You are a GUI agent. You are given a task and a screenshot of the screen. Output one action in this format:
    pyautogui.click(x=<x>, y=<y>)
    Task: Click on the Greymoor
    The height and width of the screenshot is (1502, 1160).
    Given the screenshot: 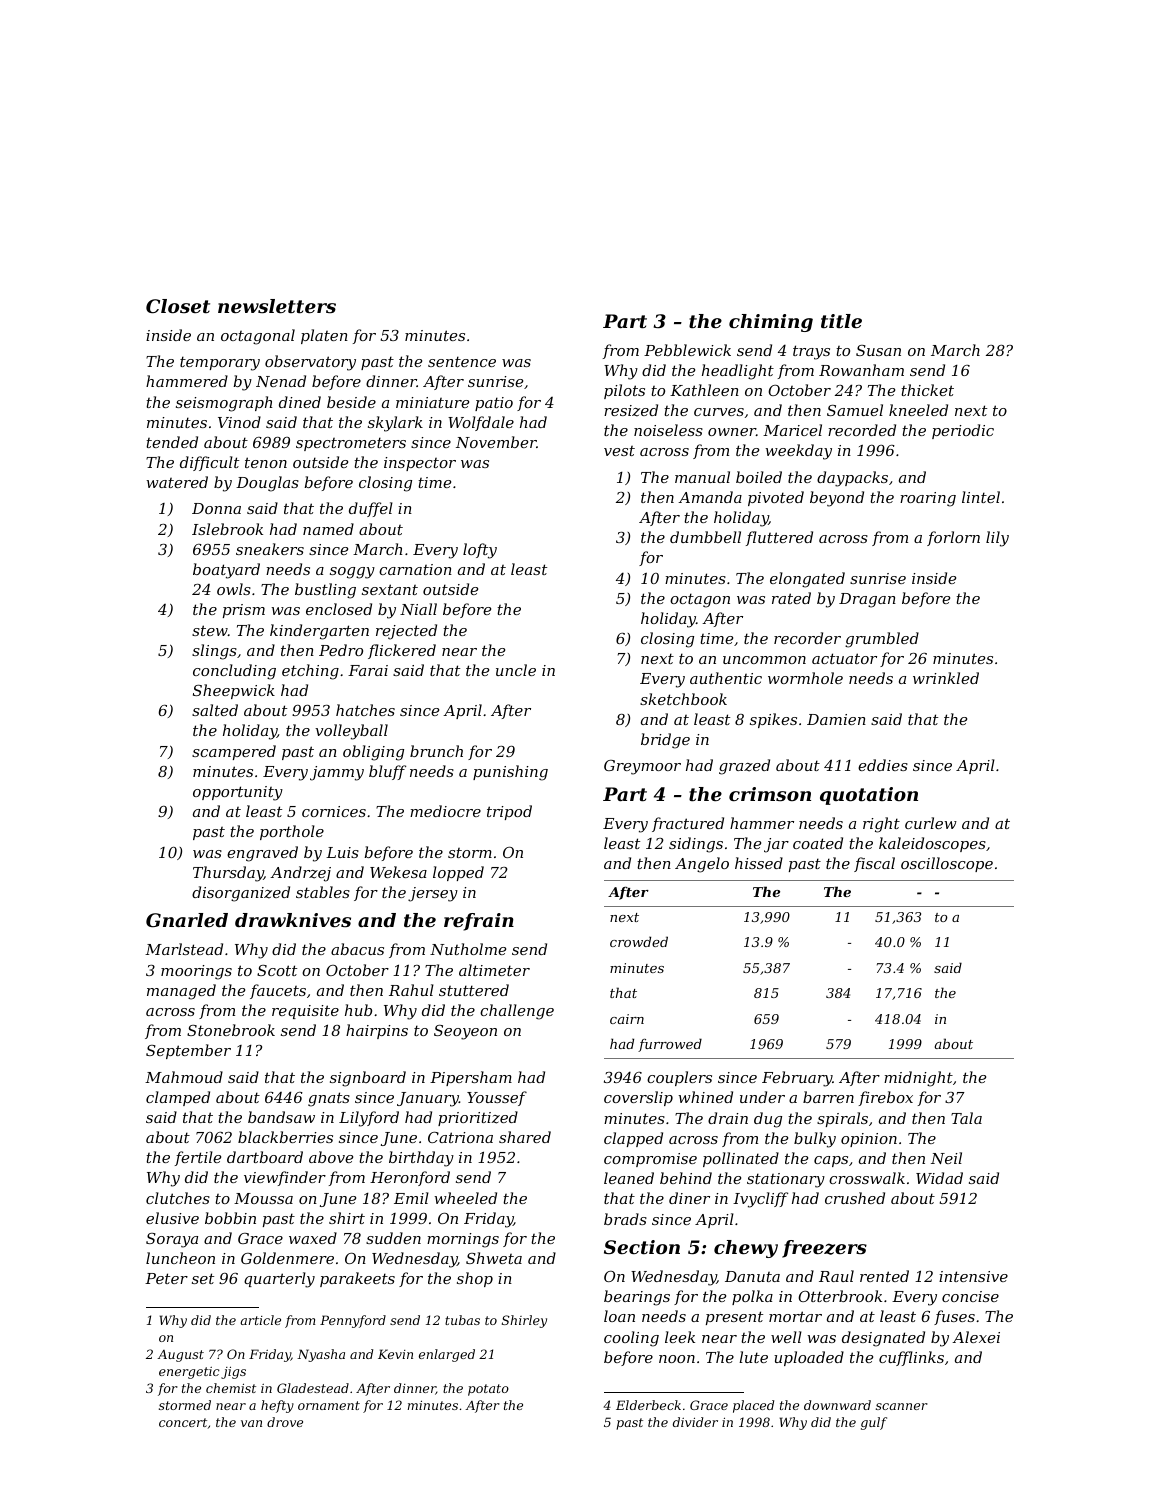 What is the action you would take?
    pyautogui.click(x=642, y=767)
